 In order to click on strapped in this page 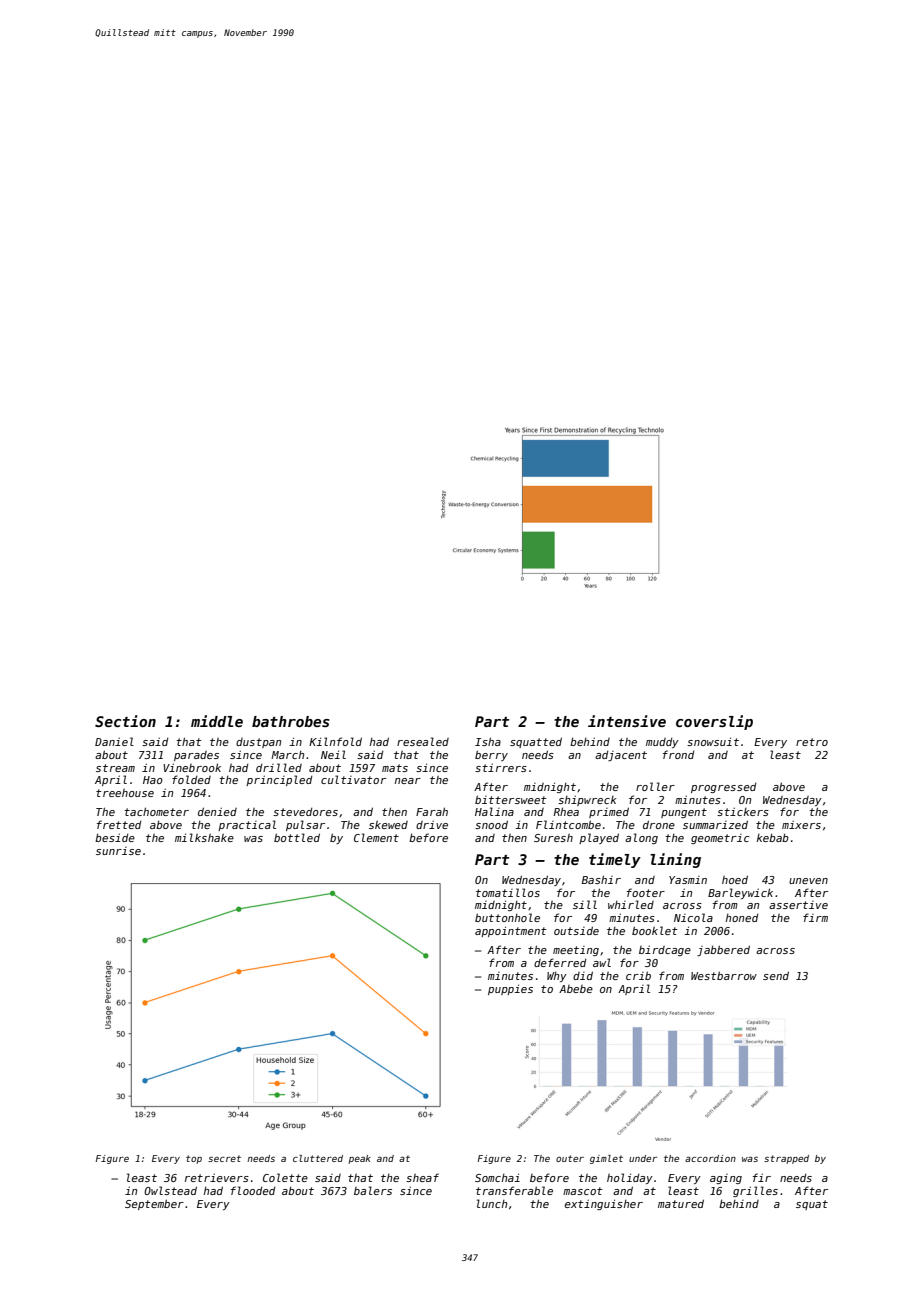, I will do `click(786, 1159)`.
